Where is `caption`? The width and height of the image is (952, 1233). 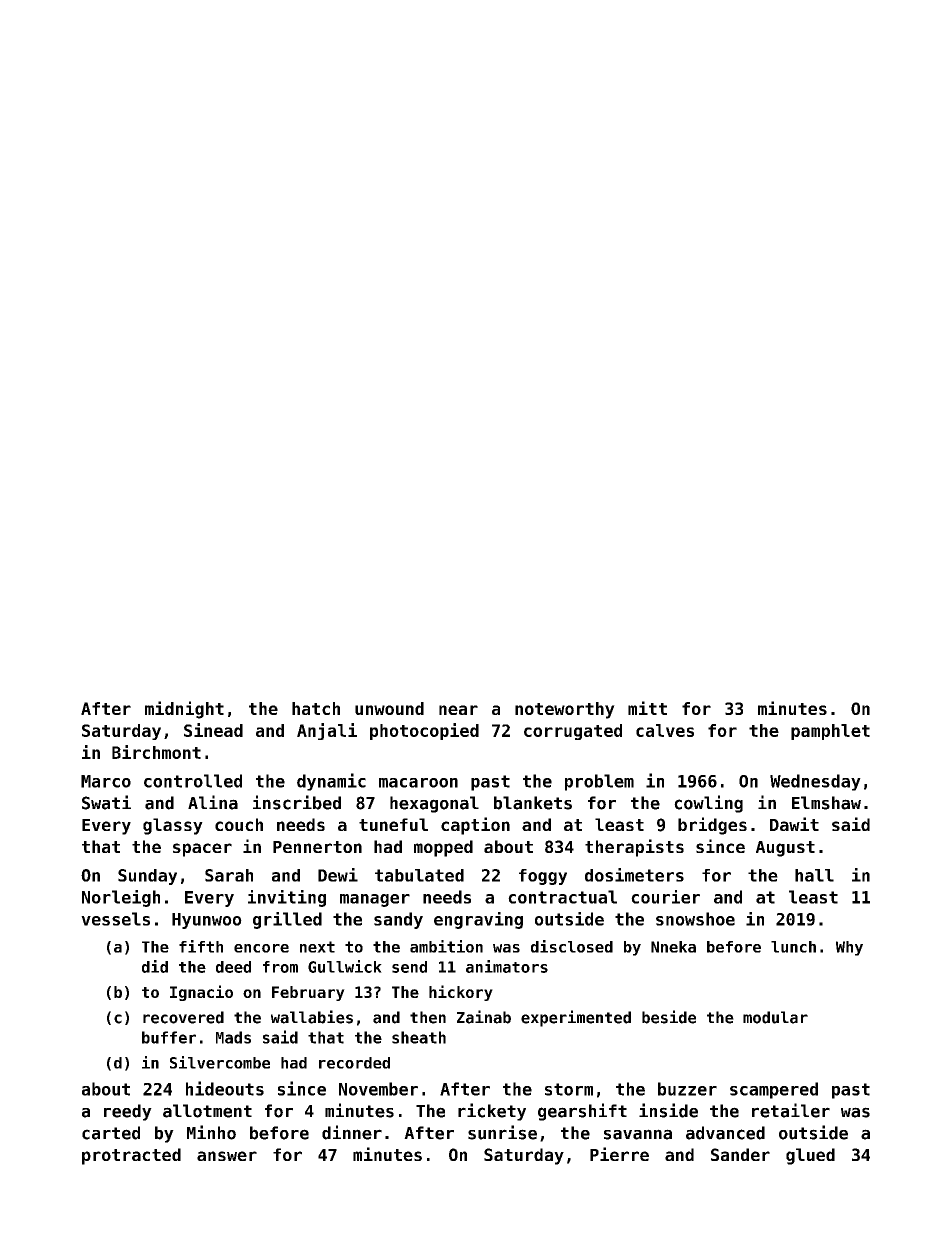 caption is located at coordinates (475, 826).
